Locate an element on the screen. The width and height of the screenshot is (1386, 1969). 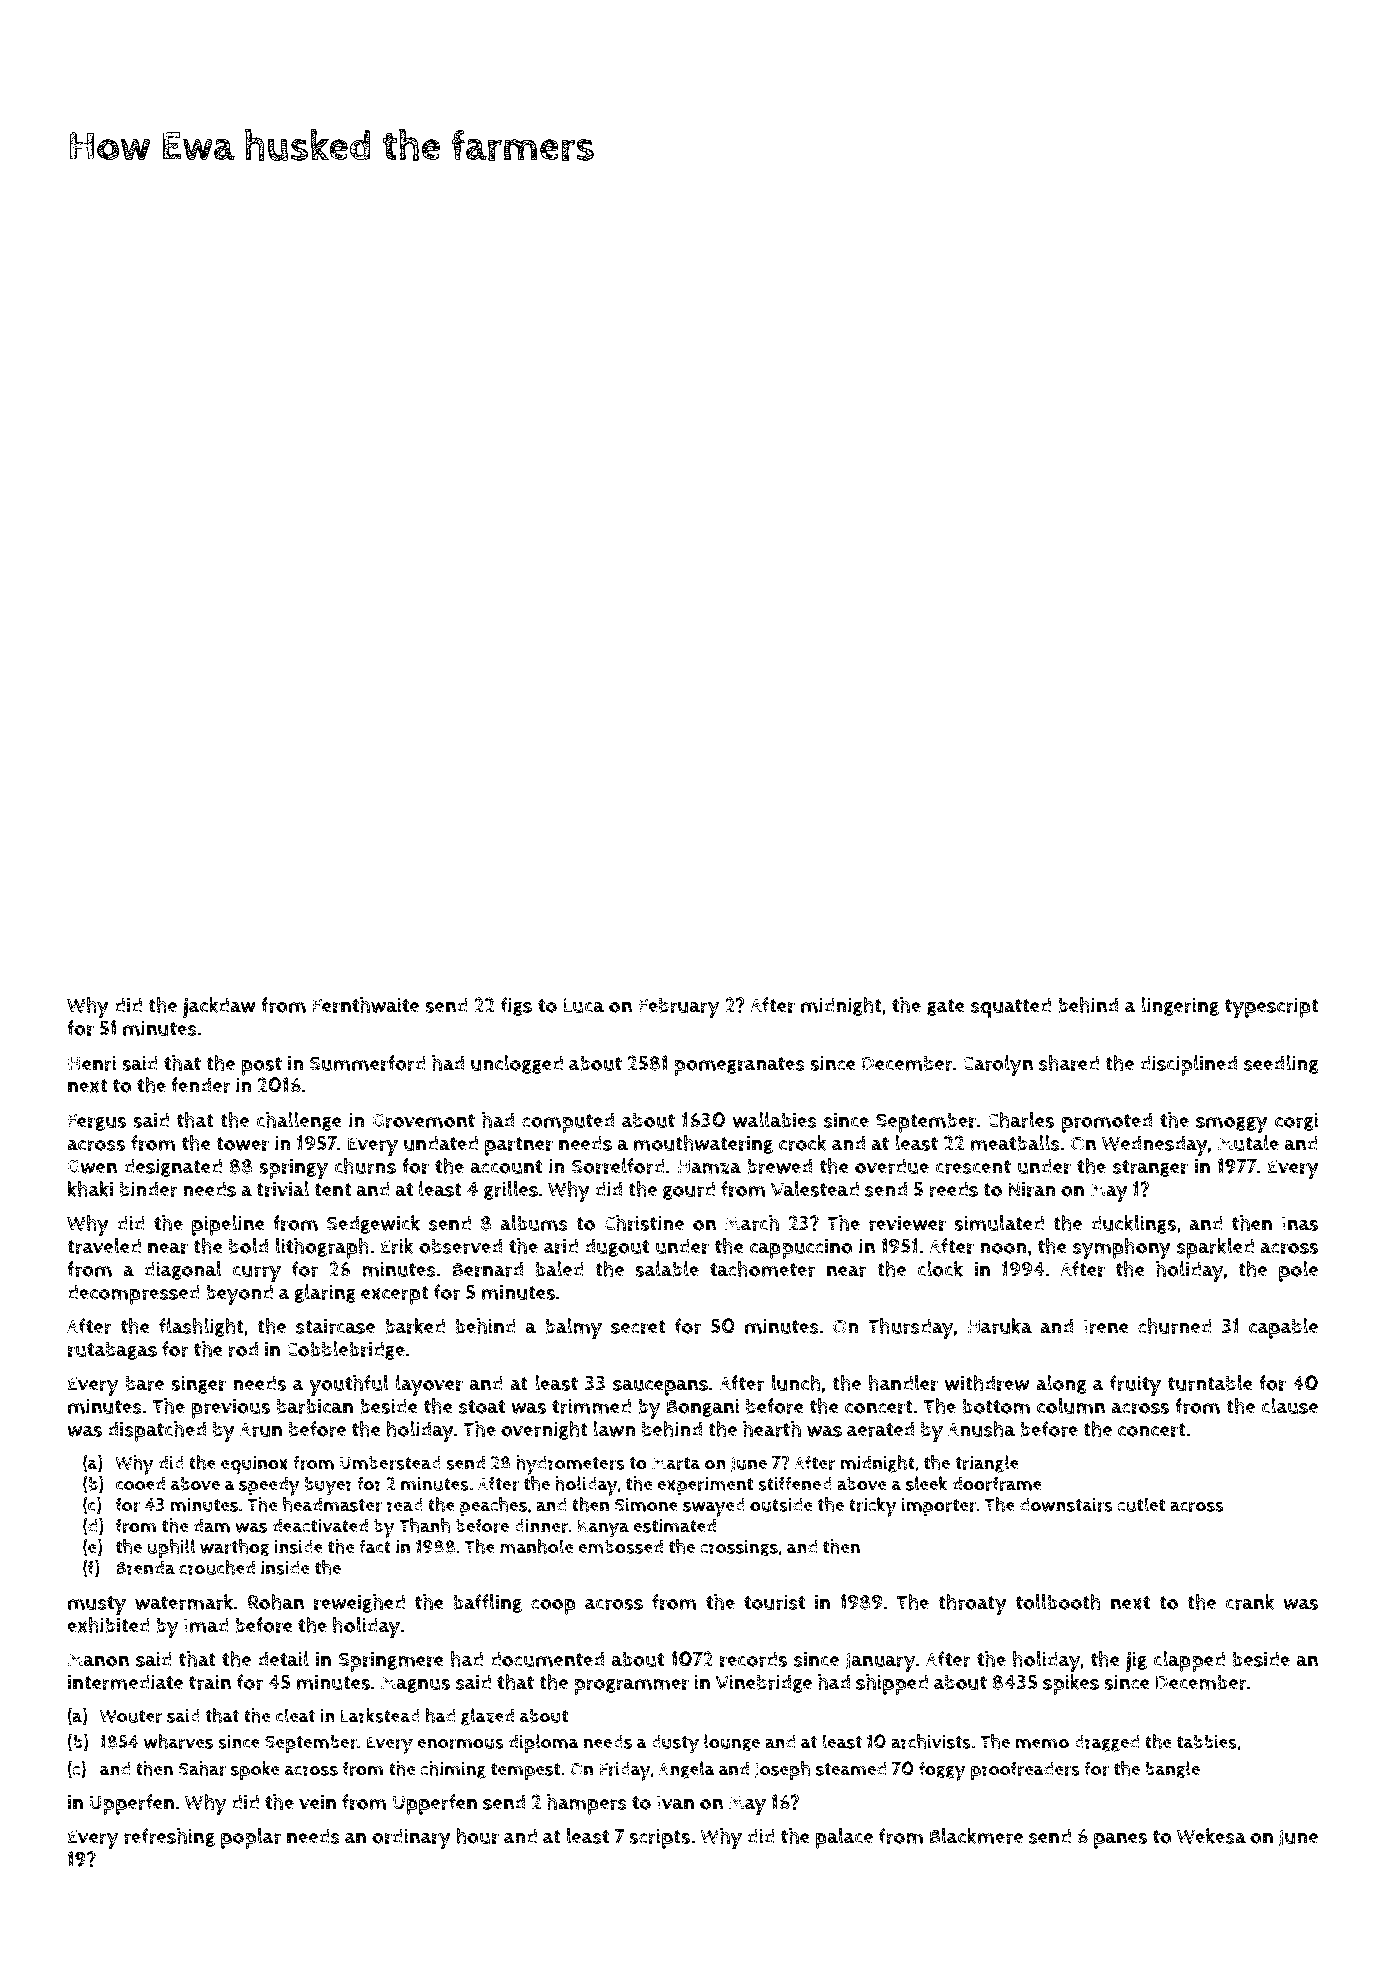
Brenda is located at coordinates (145, 1568).
